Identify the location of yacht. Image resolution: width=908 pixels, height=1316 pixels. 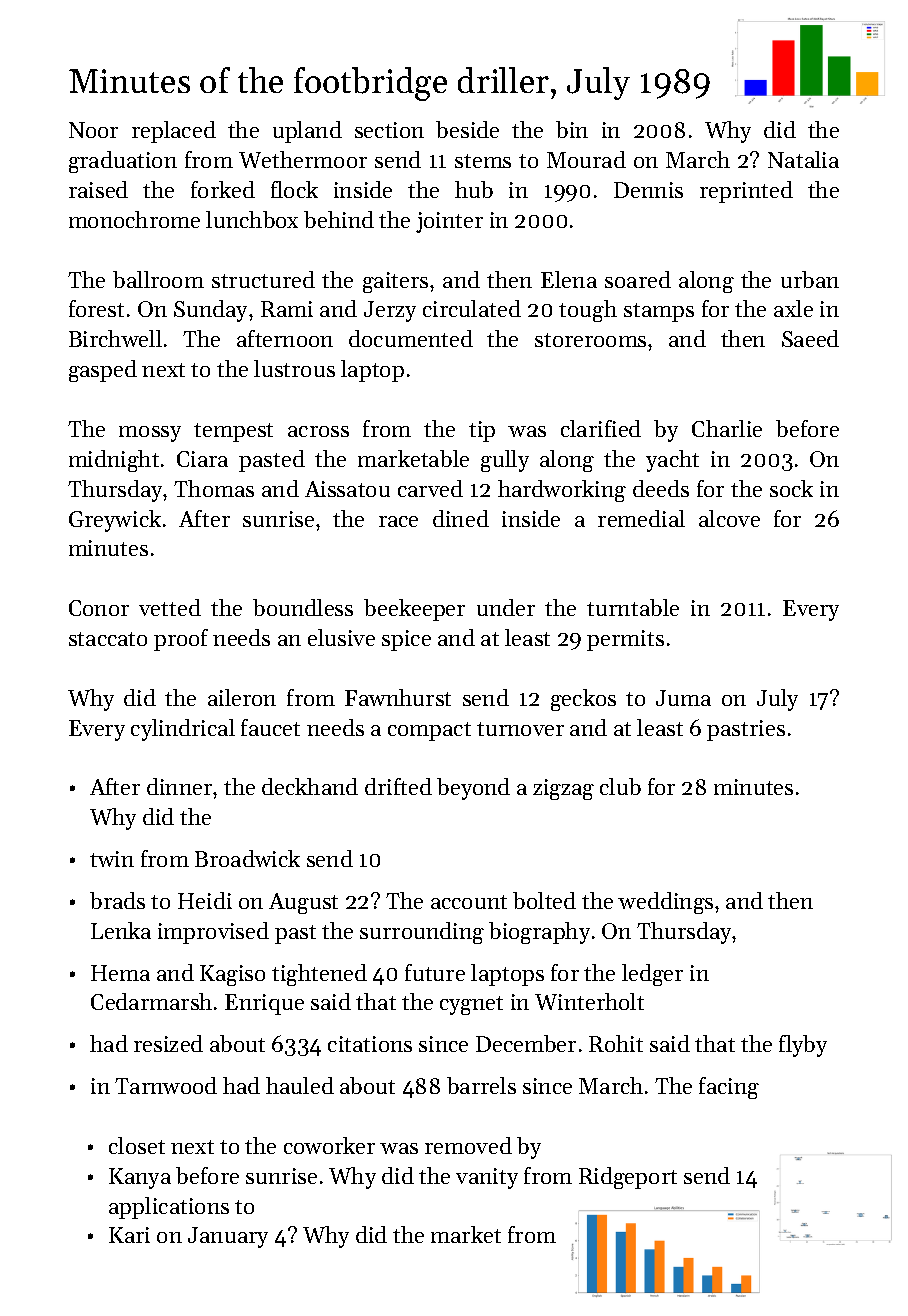
(672, 461).
